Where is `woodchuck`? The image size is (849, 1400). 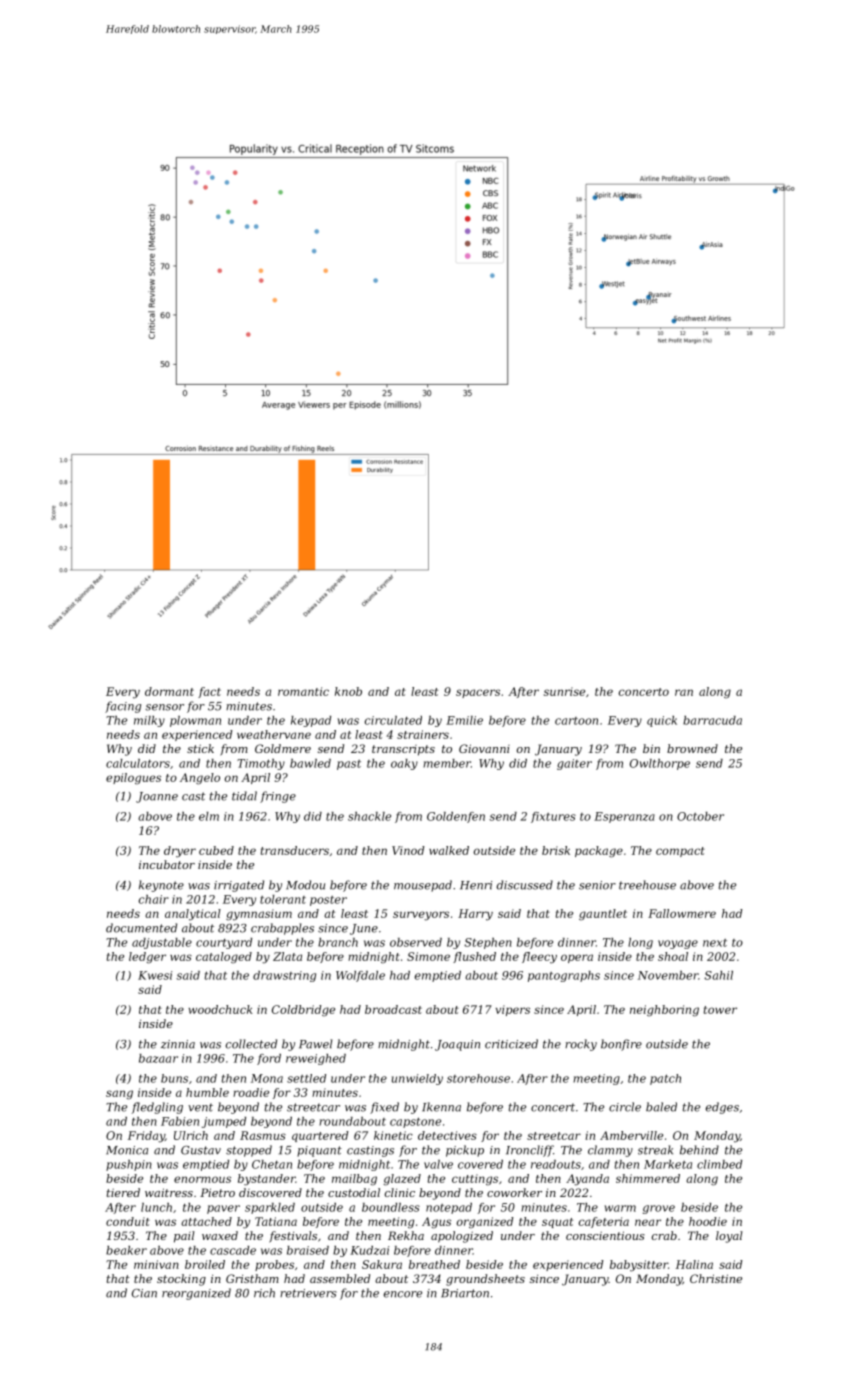
woodchuck is located at coordinates (221, 1009).
